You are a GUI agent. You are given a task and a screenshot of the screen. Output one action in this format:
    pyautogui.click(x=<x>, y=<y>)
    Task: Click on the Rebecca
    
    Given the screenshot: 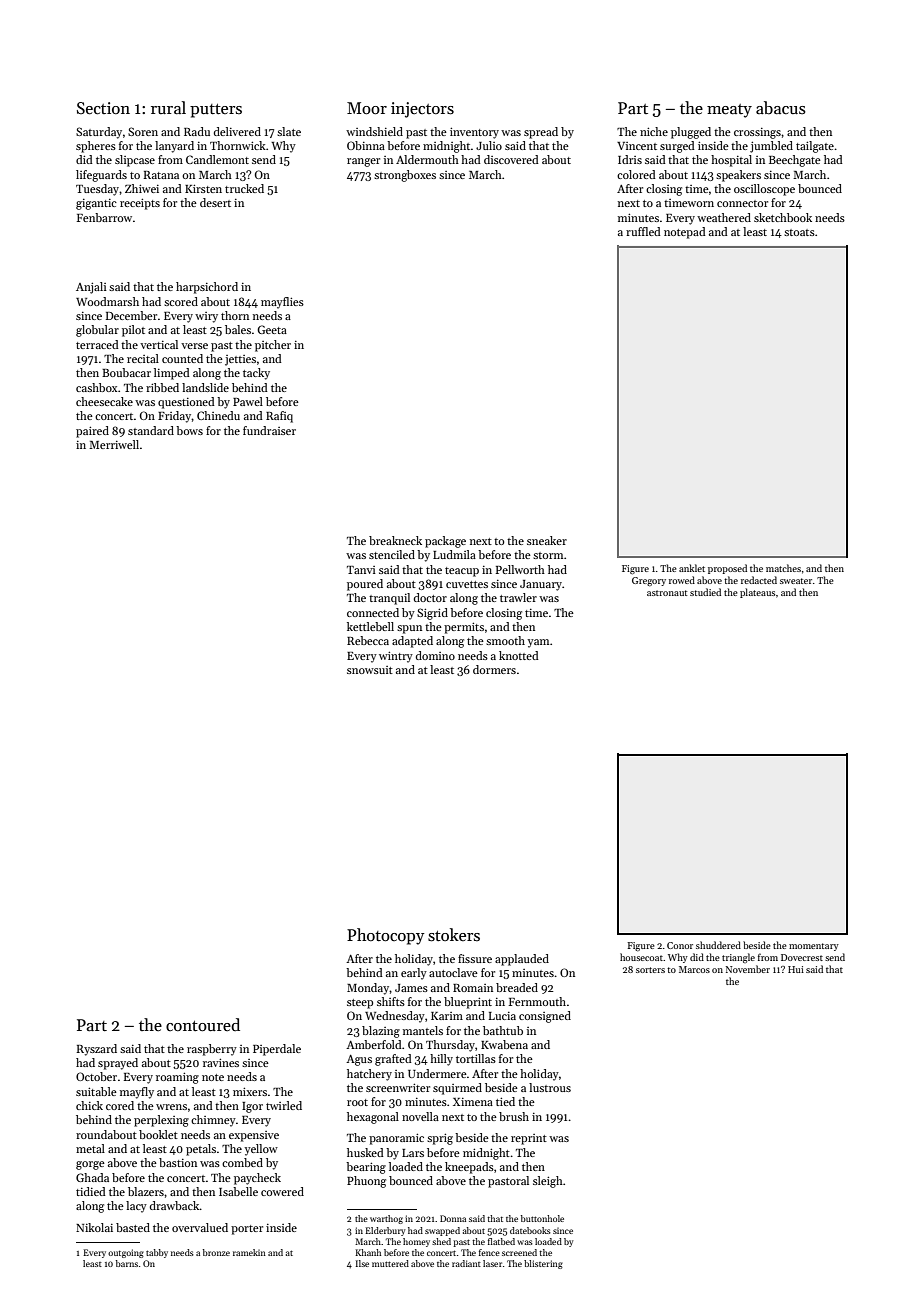 What is the action you would take?
    pyautogui.click(x=368, y=640)
